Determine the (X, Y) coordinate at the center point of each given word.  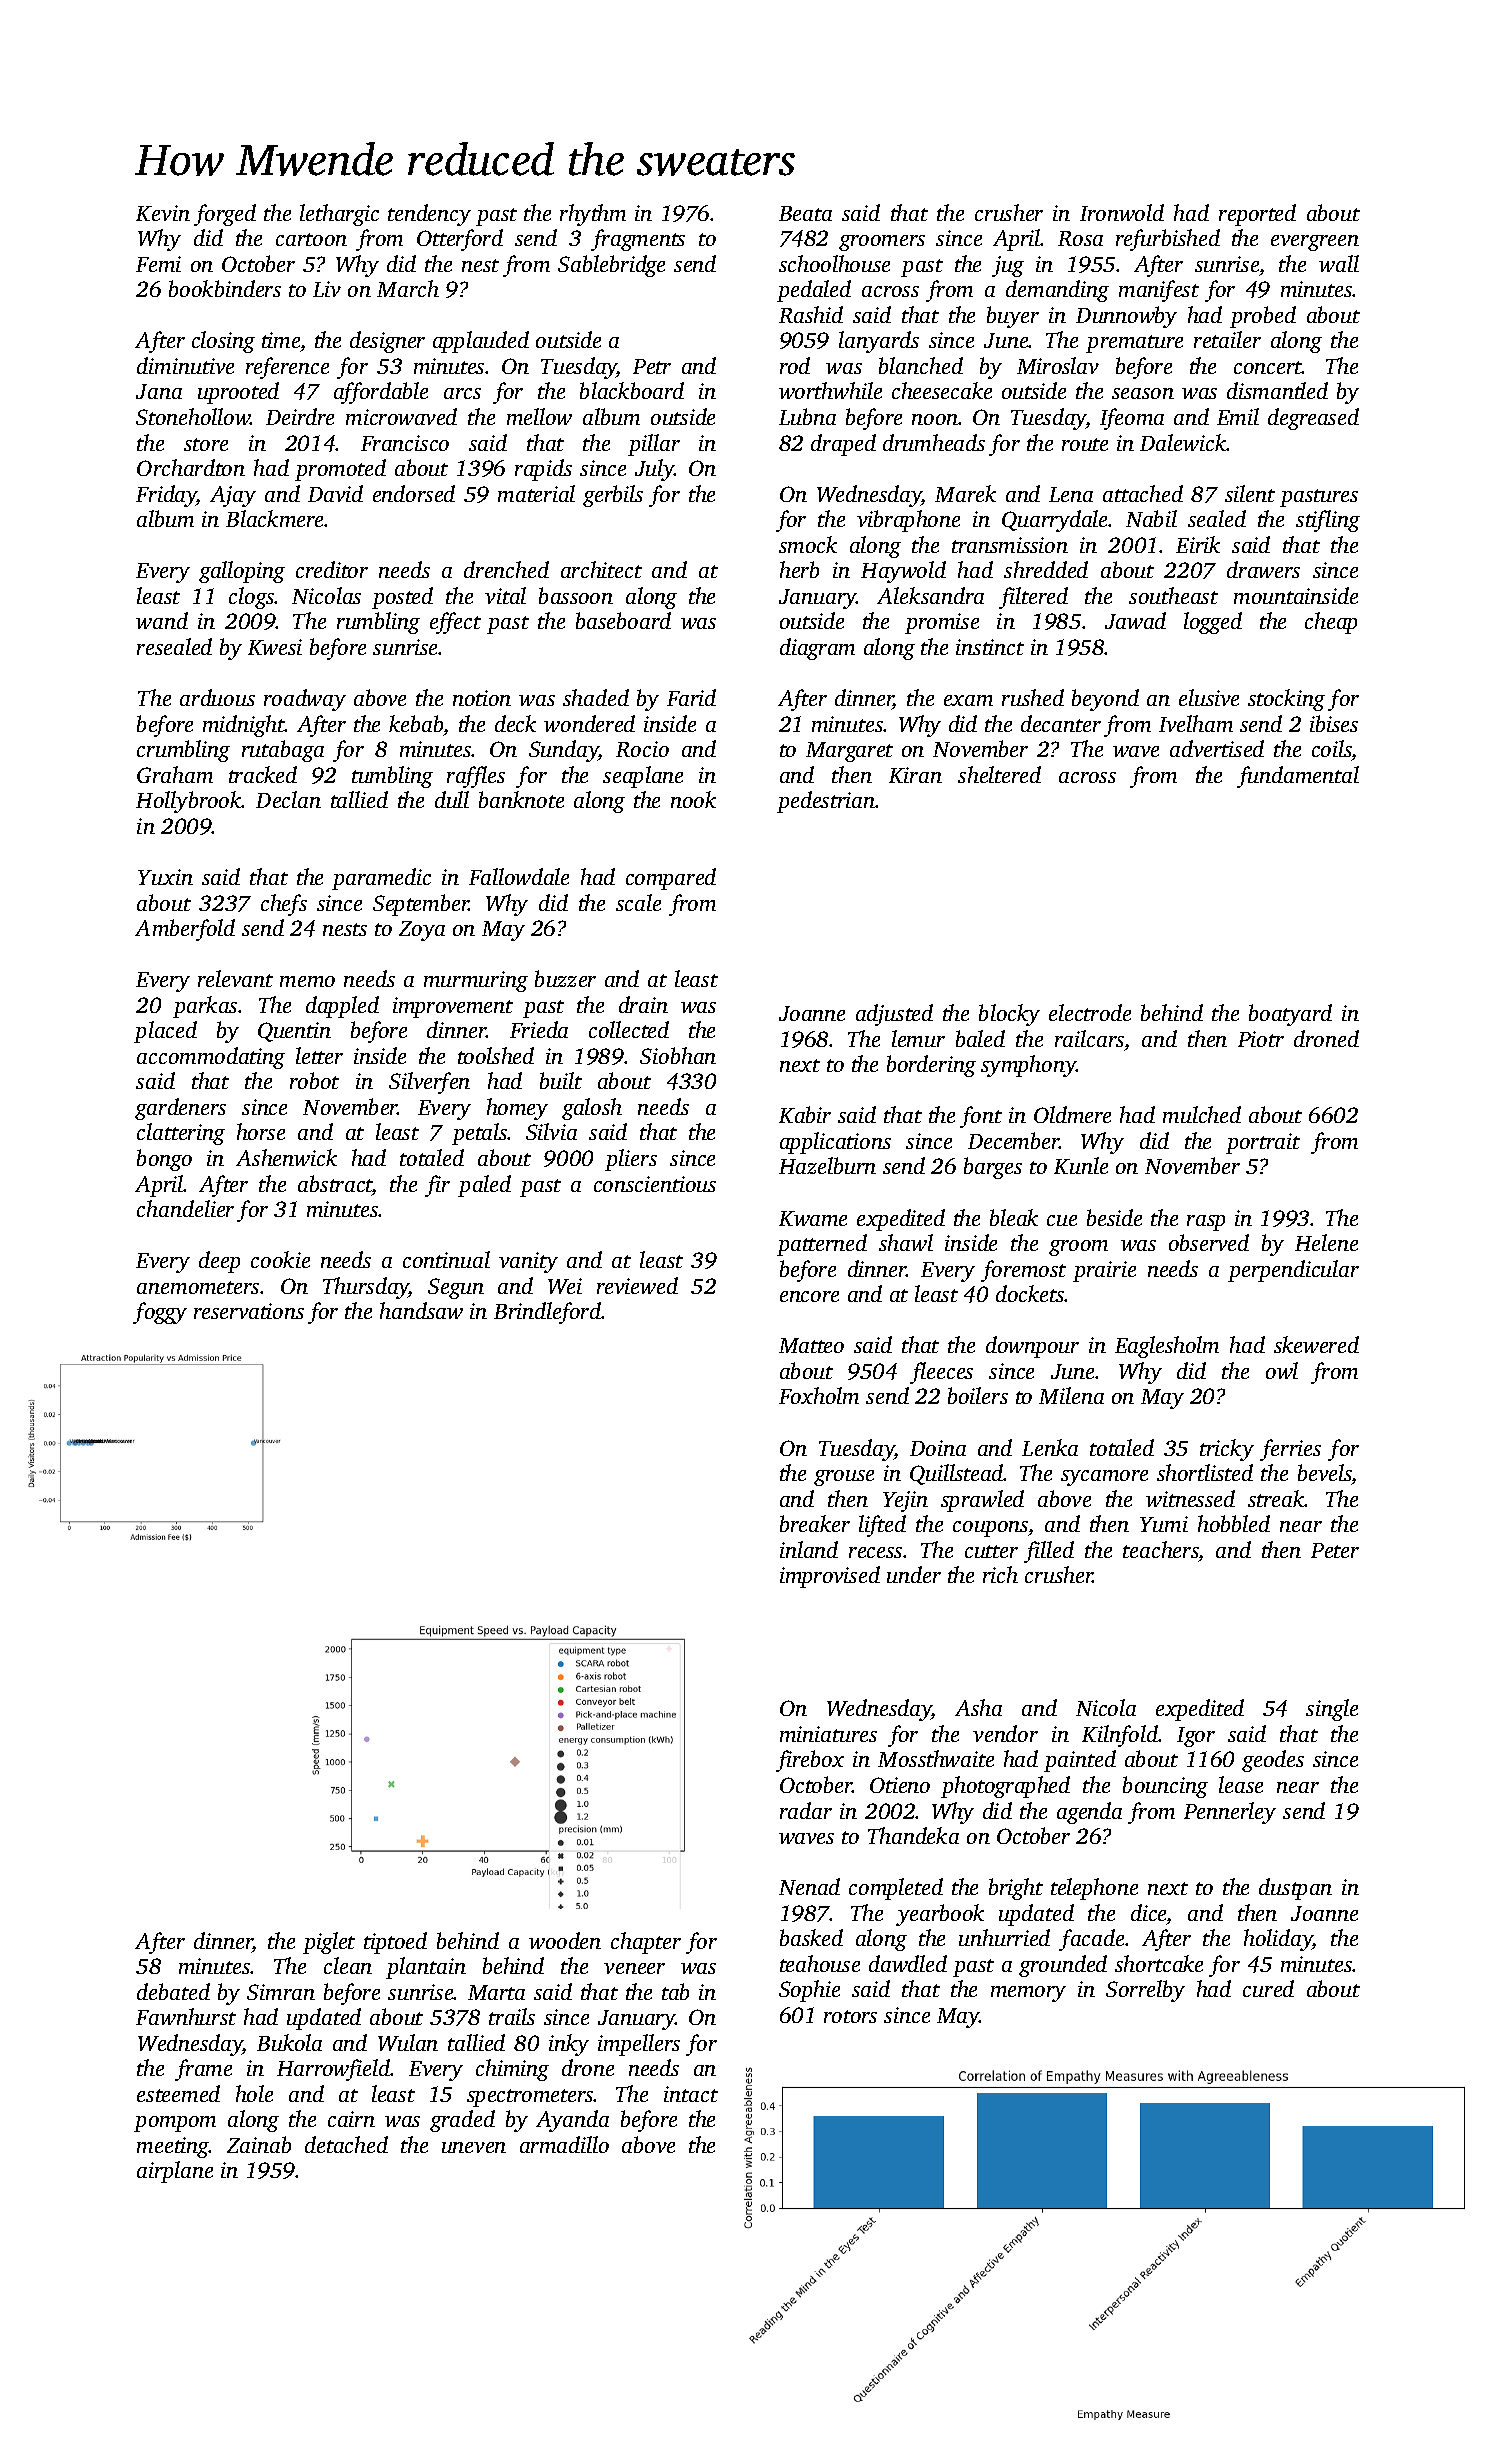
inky (569, 2045)
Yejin (905, 1501)
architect (601, 569)
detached (346, 2144)
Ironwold (1122, 212)
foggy (160, 1313)
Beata (805, 213)
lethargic (339, 215)
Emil (1238, 416)
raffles (476, 777)
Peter (1335, 1550)
